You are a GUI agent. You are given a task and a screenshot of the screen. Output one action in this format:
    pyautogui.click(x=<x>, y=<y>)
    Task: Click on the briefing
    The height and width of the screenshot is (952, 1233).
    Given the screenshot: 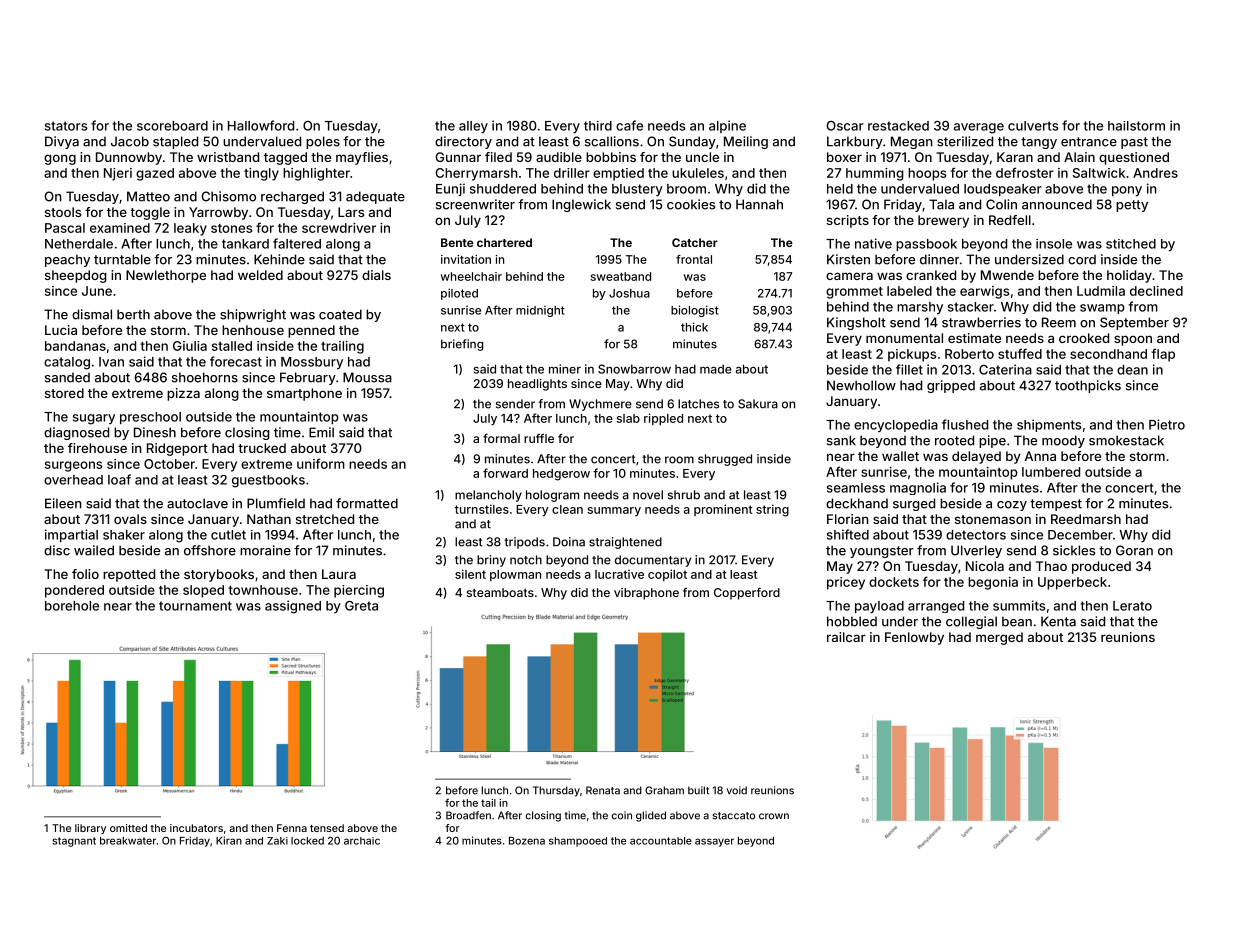 What is the action you would take?
    pyautogui.click(x=462, y=345)
